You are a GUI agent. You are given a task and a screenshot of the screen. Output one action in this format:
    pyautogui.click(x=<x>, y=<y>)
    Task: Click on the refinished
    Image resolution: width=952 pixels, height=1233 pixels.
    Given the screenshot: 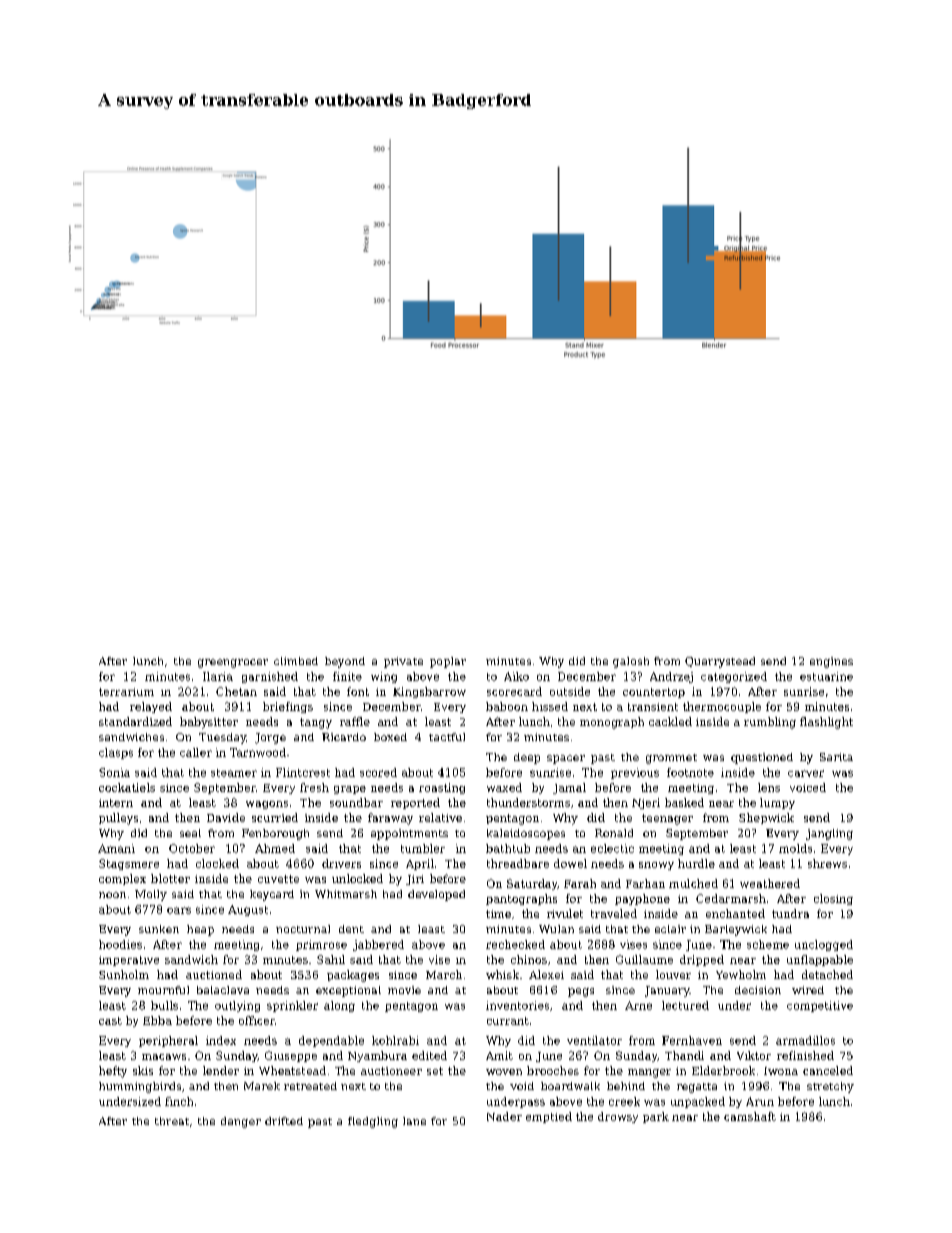 What is the action you would take?
    pyautogui.click(x=805, y=1055)
